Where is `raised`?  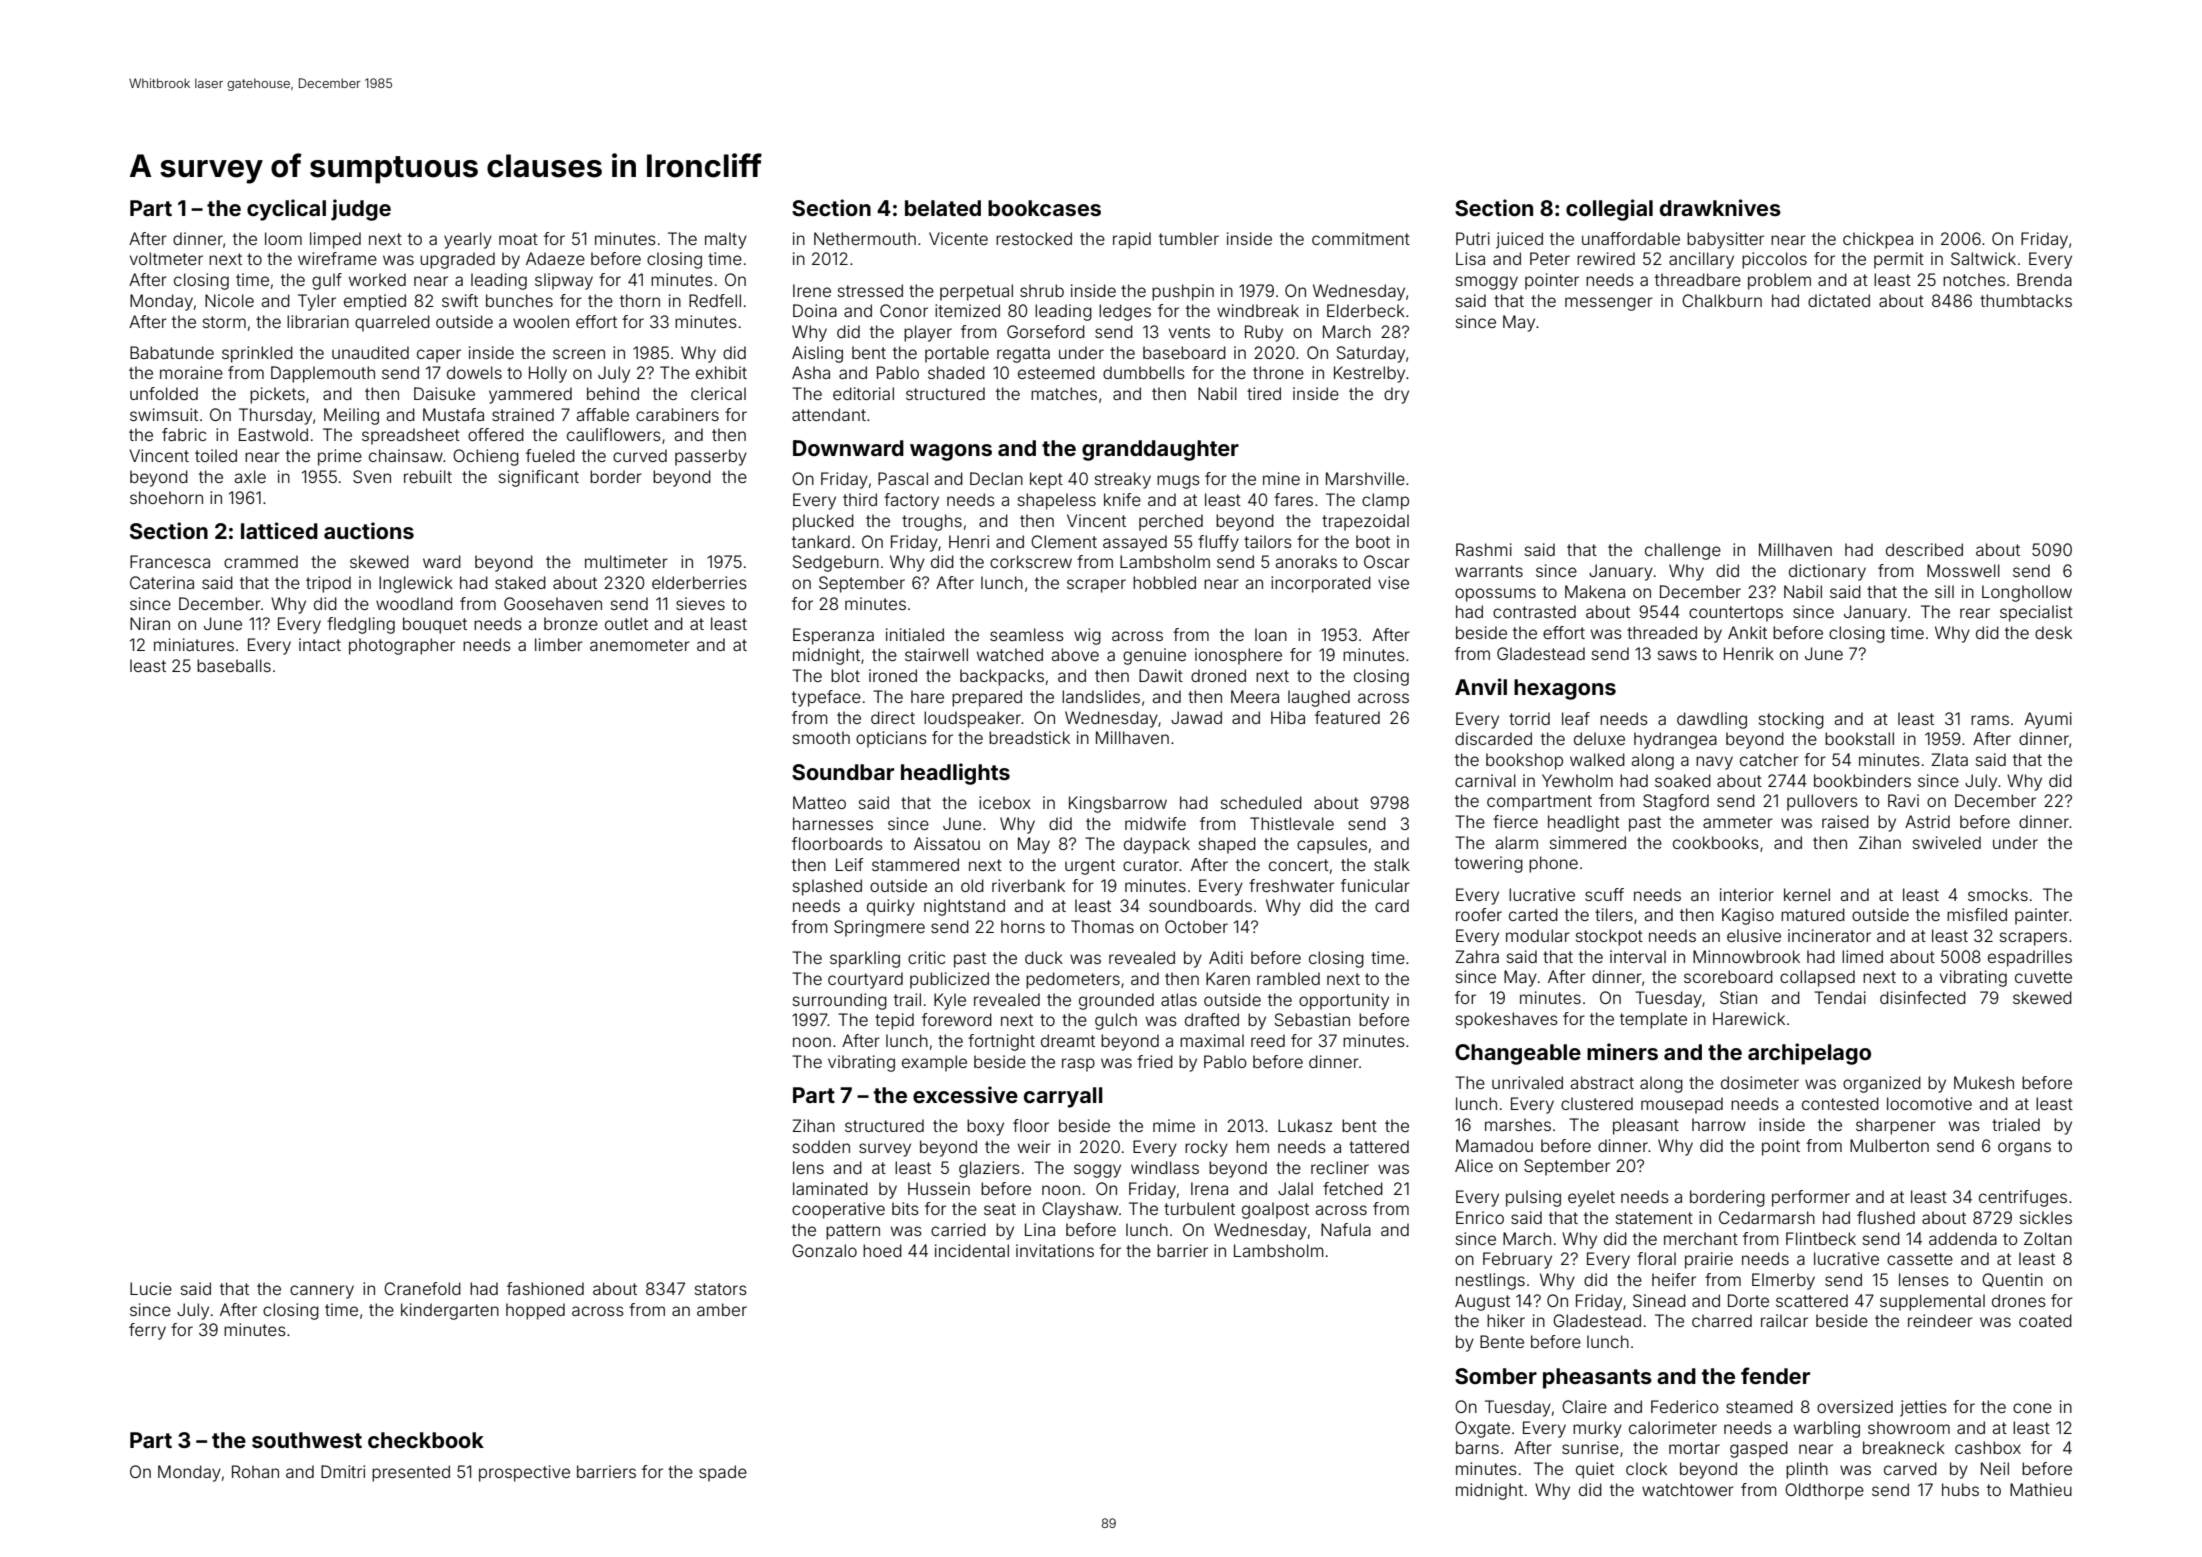 raised is located at coordinates (1845, 821).
